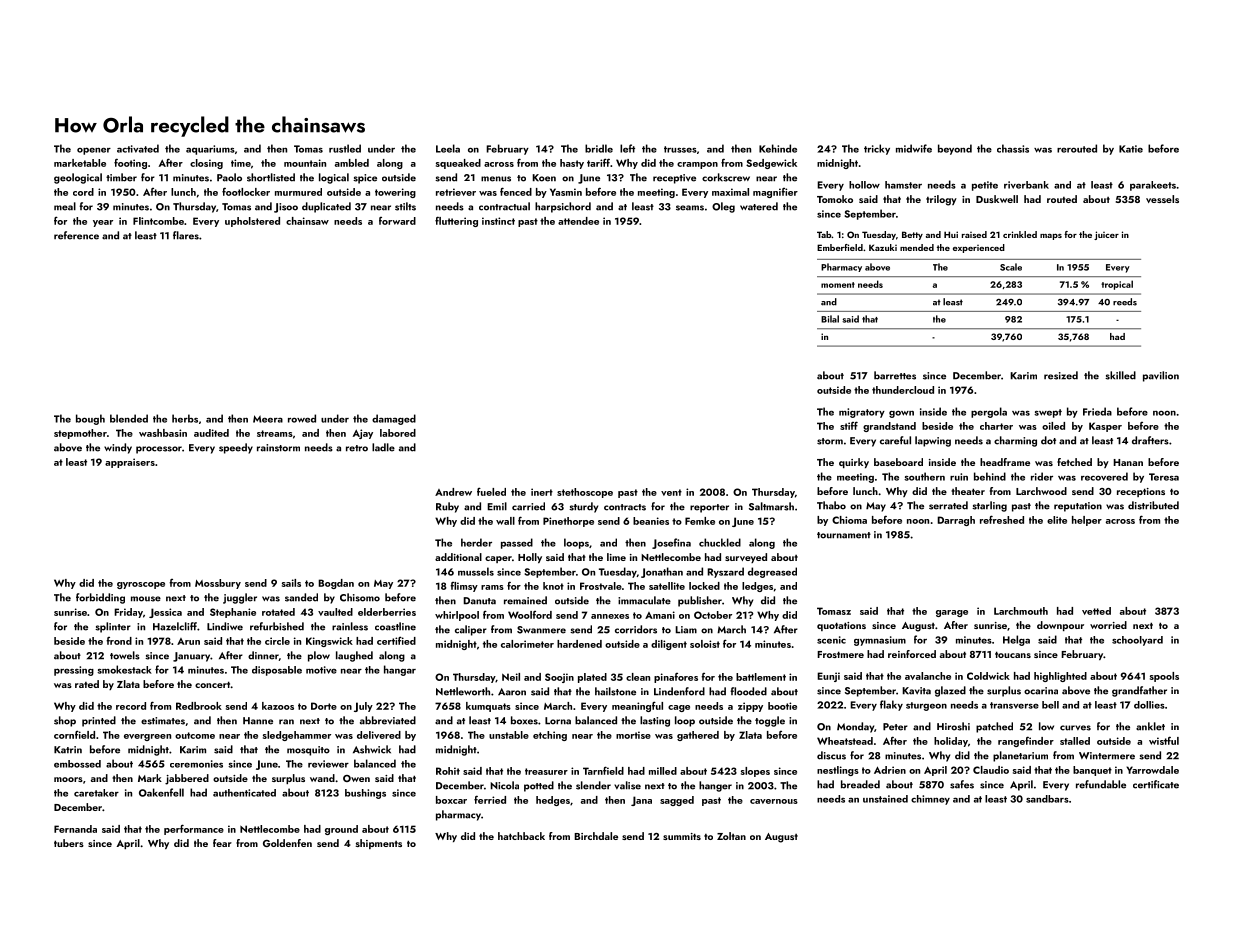 The image size is (1233, 952). What do you see at coordinates (1131, 149) in the page?
I see `Katie` at bounding box center [1131, 149].
